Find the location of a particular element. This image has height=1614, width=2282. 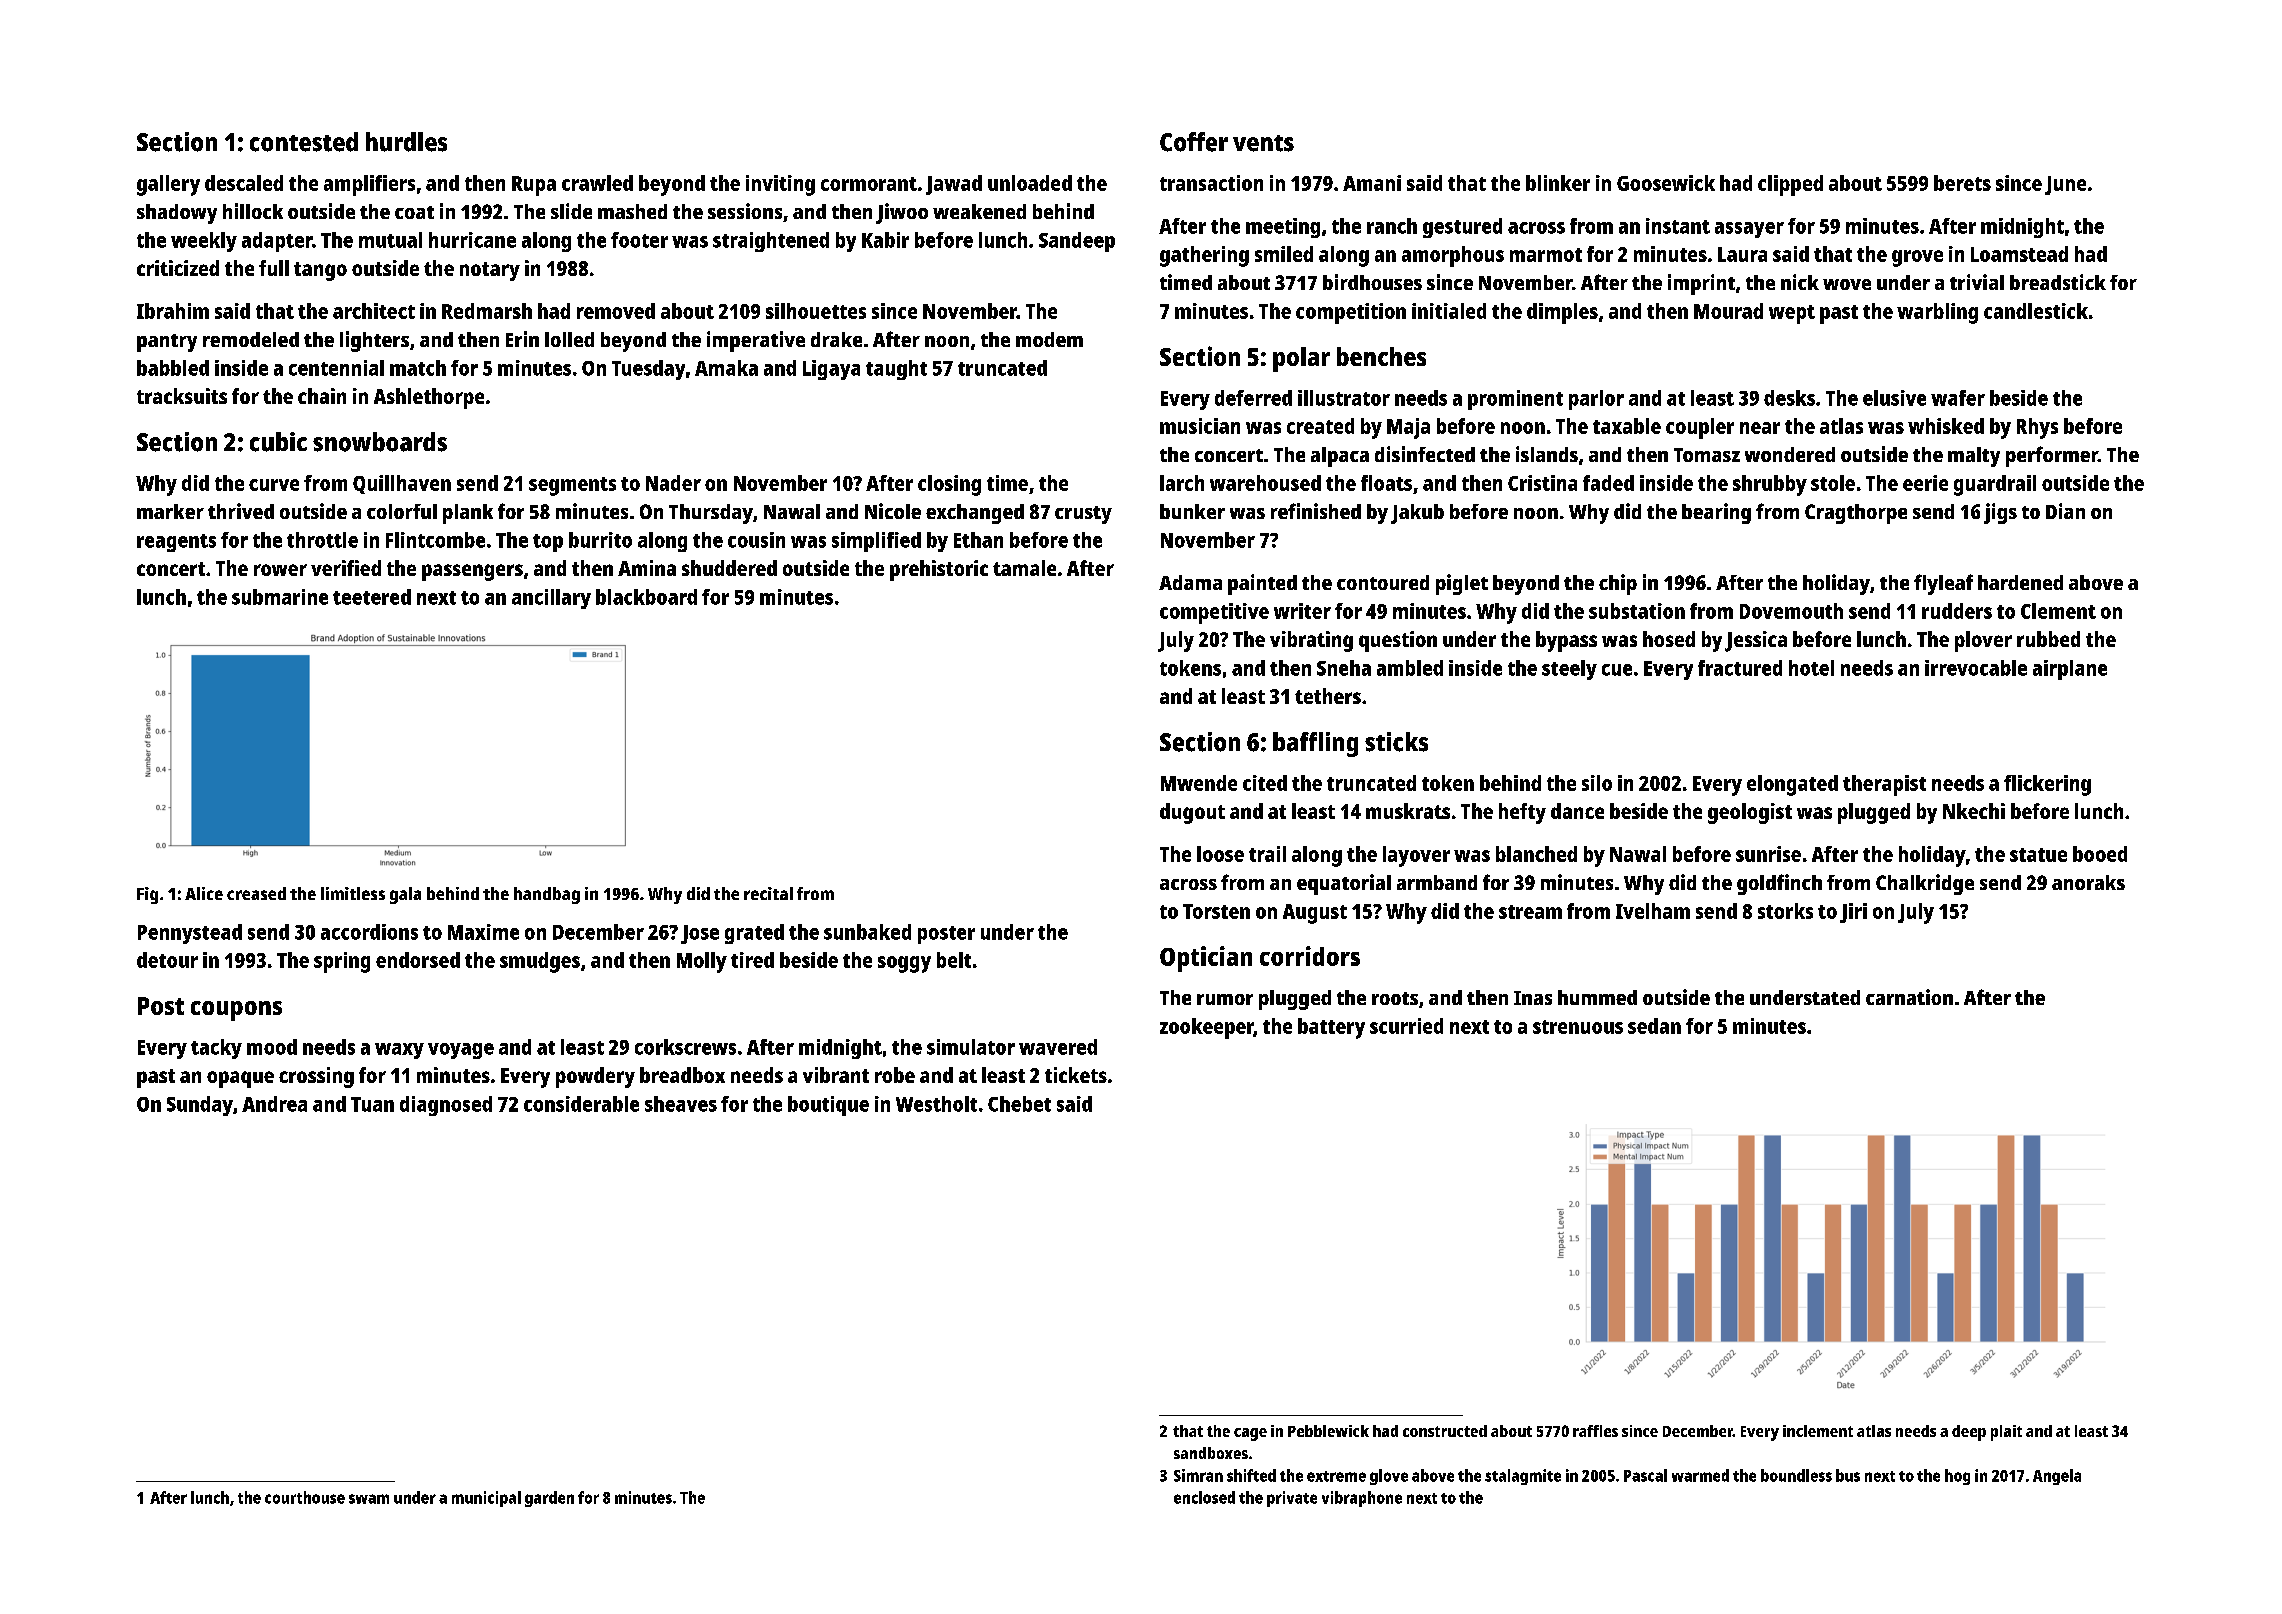

tickets is located at coordinates (1076, 1075).
